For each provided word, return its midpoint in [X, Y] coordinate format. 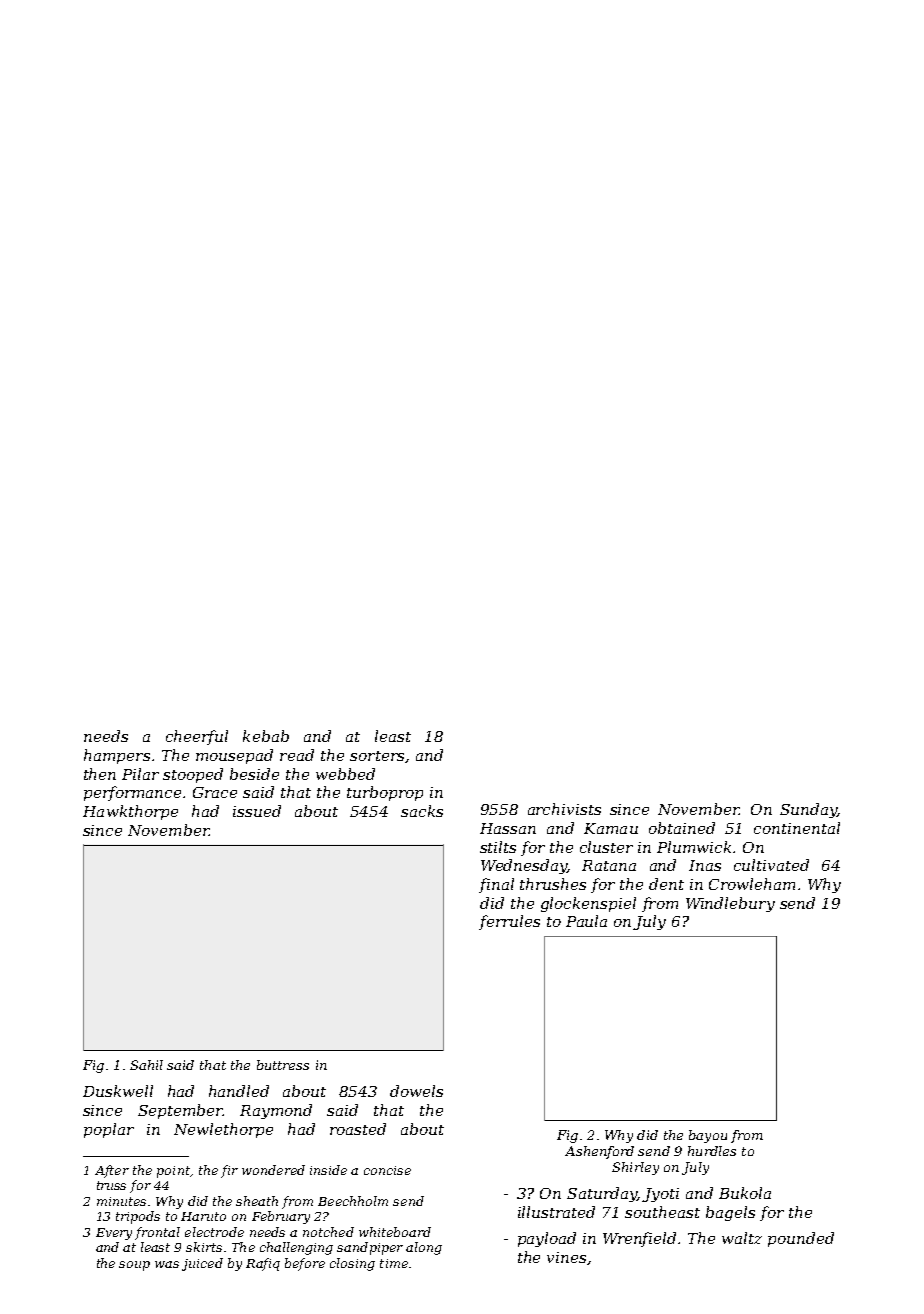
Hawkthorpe [130, 812]
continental [797, 828]
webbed [345, 774]
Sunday [808, 810]
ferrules [509, 922]
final [496, 885]
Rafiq [263, 1264]
